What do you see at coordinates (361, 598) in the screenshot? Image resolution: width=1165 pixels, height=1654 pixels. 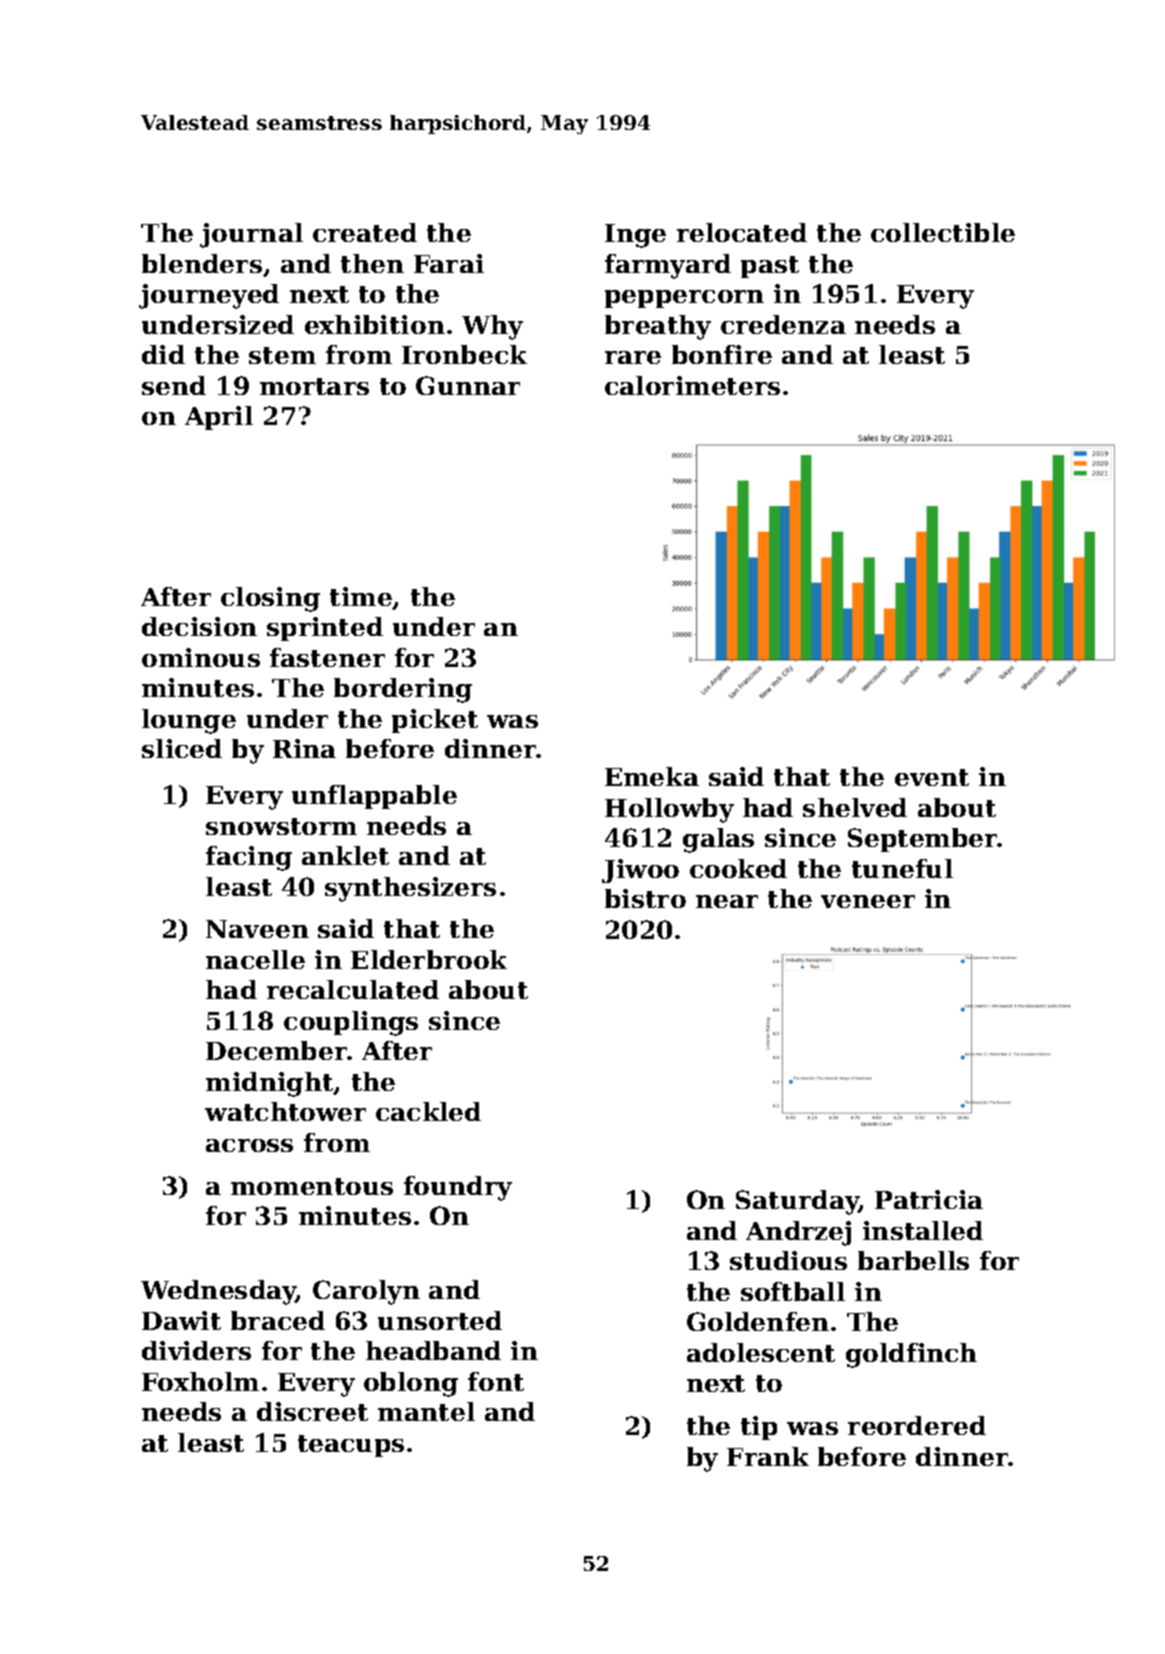 I see `time` at bounding box center [361, 598].
